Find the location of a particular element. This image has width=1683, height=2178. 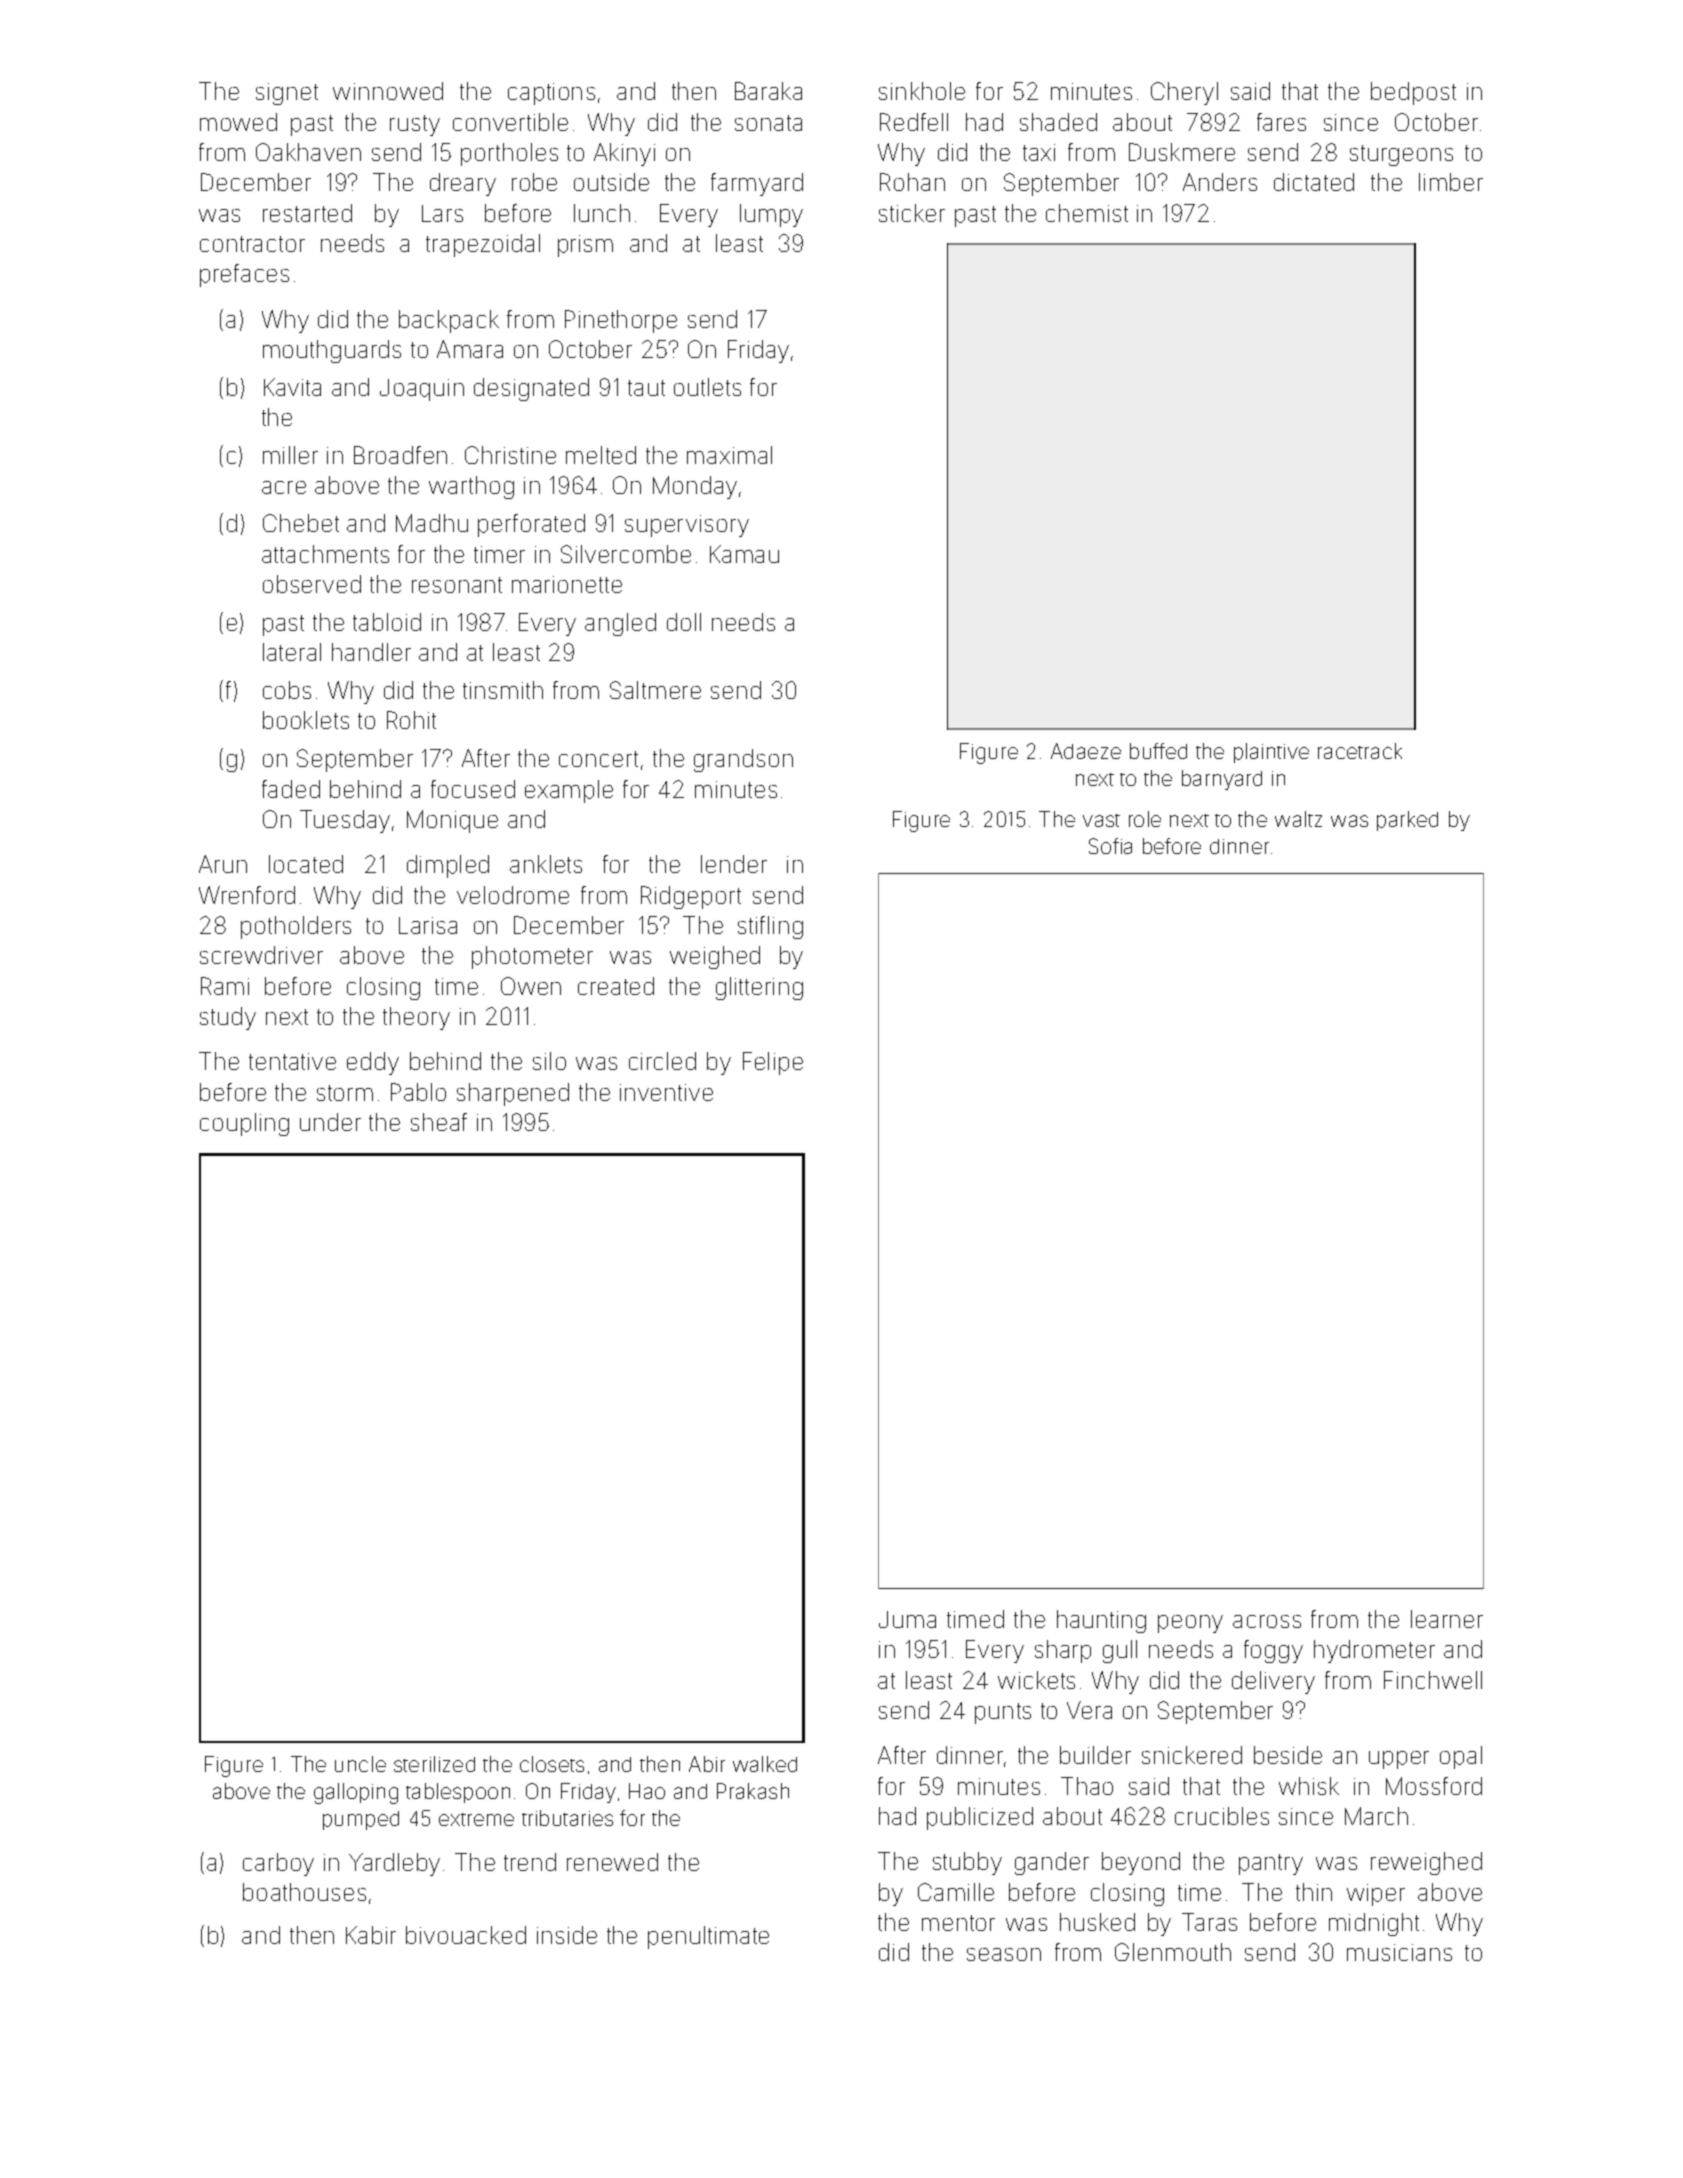

Saltmere is located at coordinates (655, 690).
